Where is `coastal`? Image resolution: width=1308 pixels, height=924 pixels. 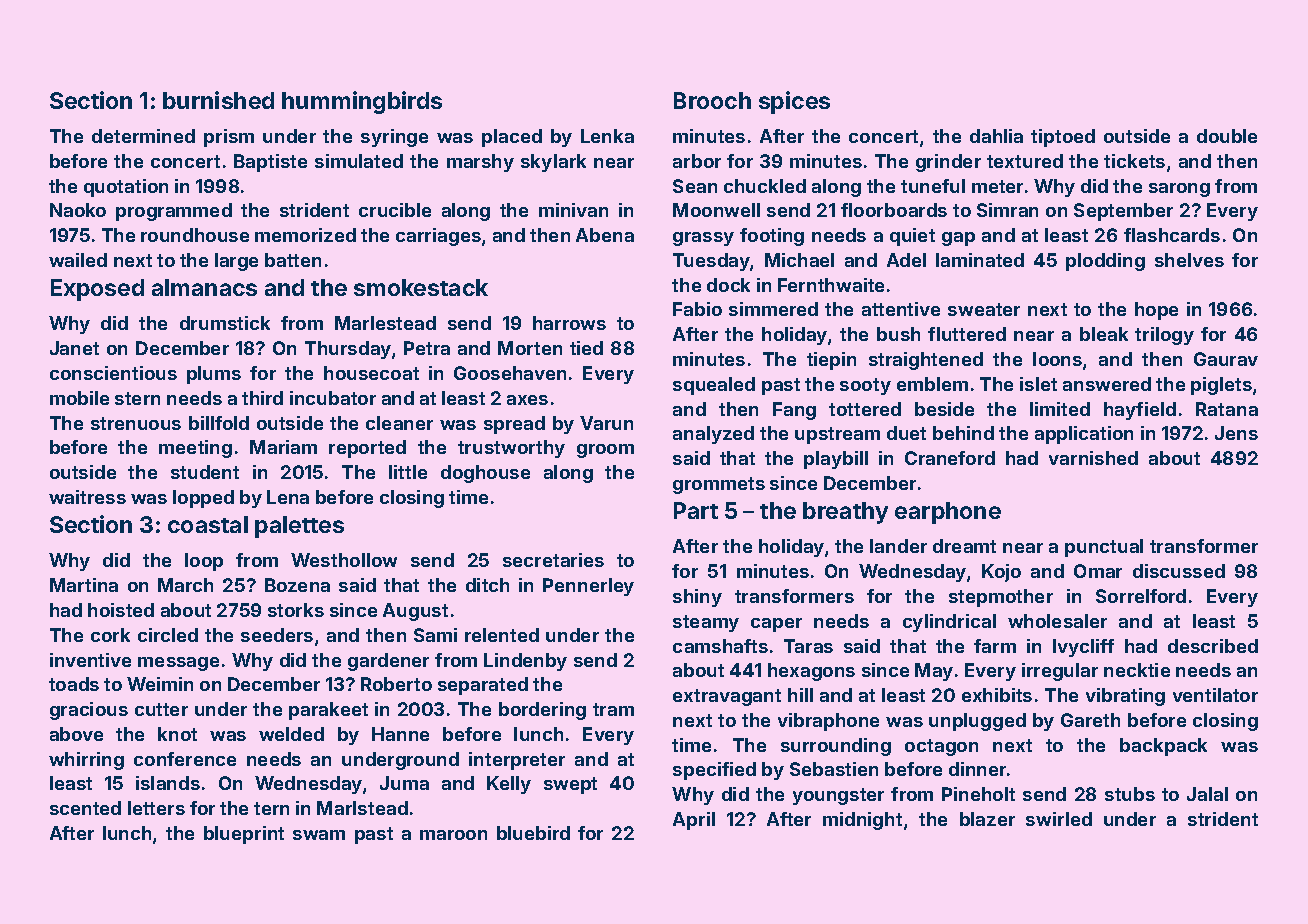
coastal is located at coordinates (208, 524).
